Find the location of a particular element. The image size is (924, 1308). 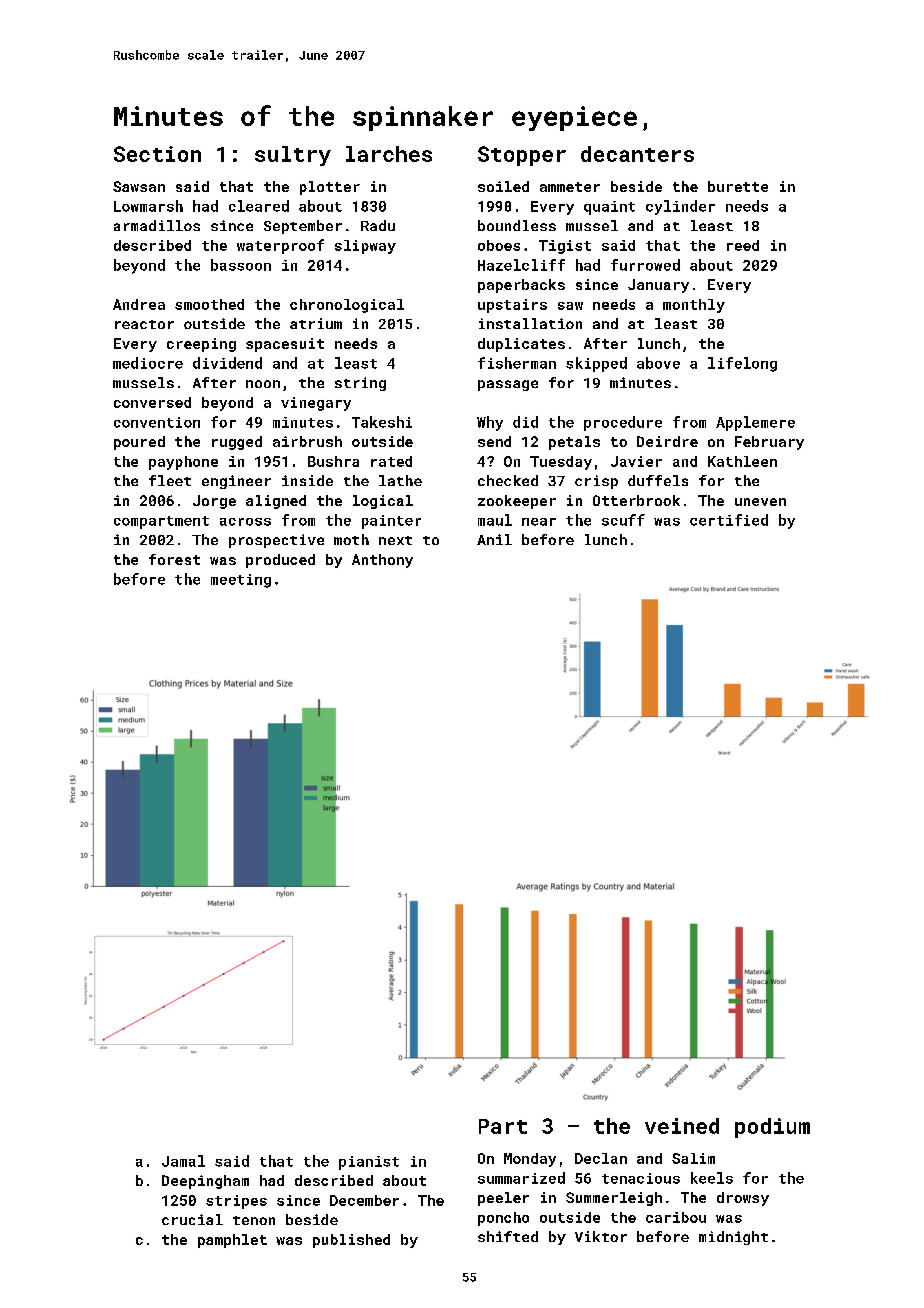

reed is located at coordinates (743, 245).
